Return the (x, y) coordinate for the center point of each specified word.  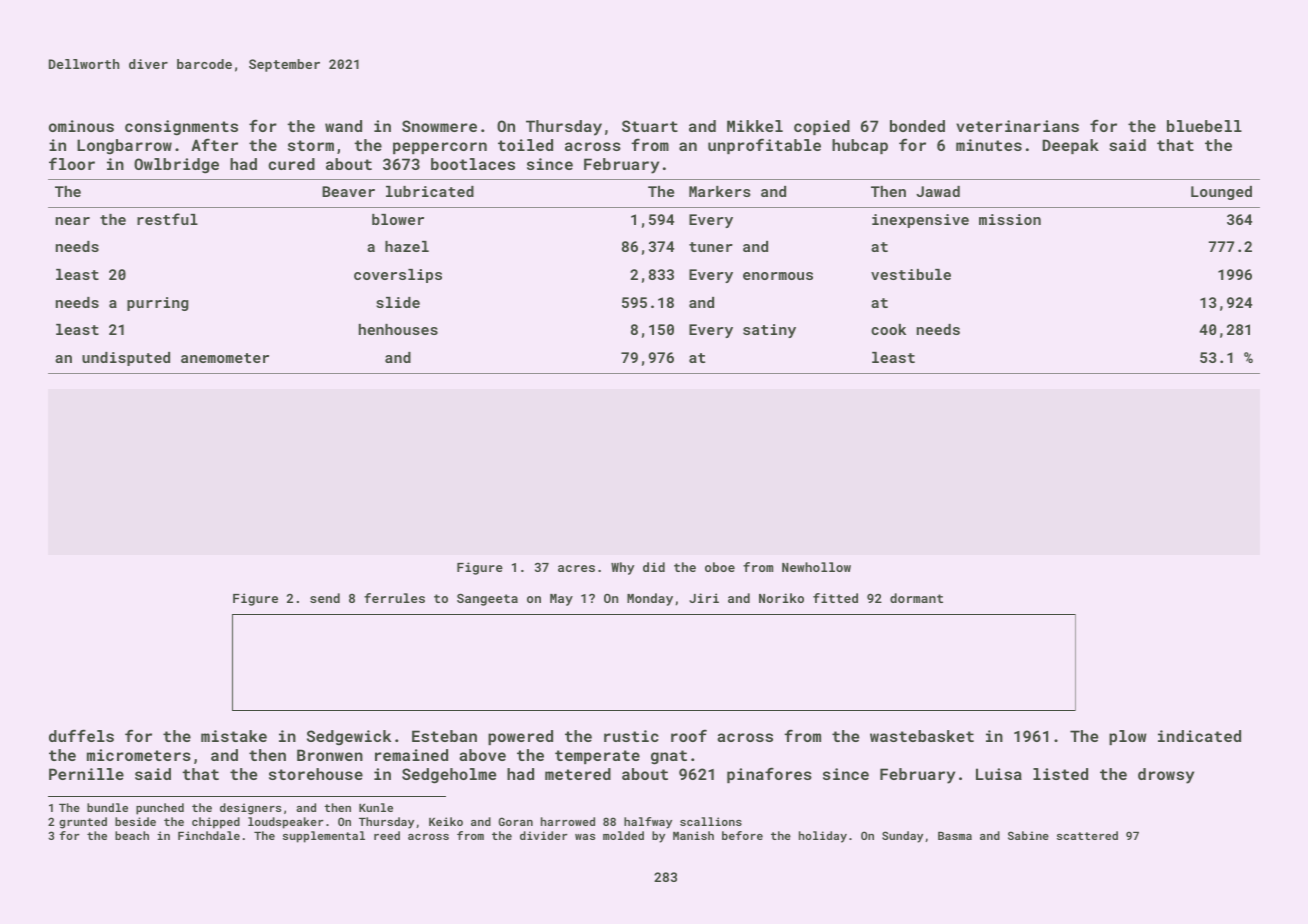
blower (398, 219)
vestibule (911, 274)
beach (132, 835)
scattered (1087, 835)
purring (158, 304)
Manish (693, 835)
